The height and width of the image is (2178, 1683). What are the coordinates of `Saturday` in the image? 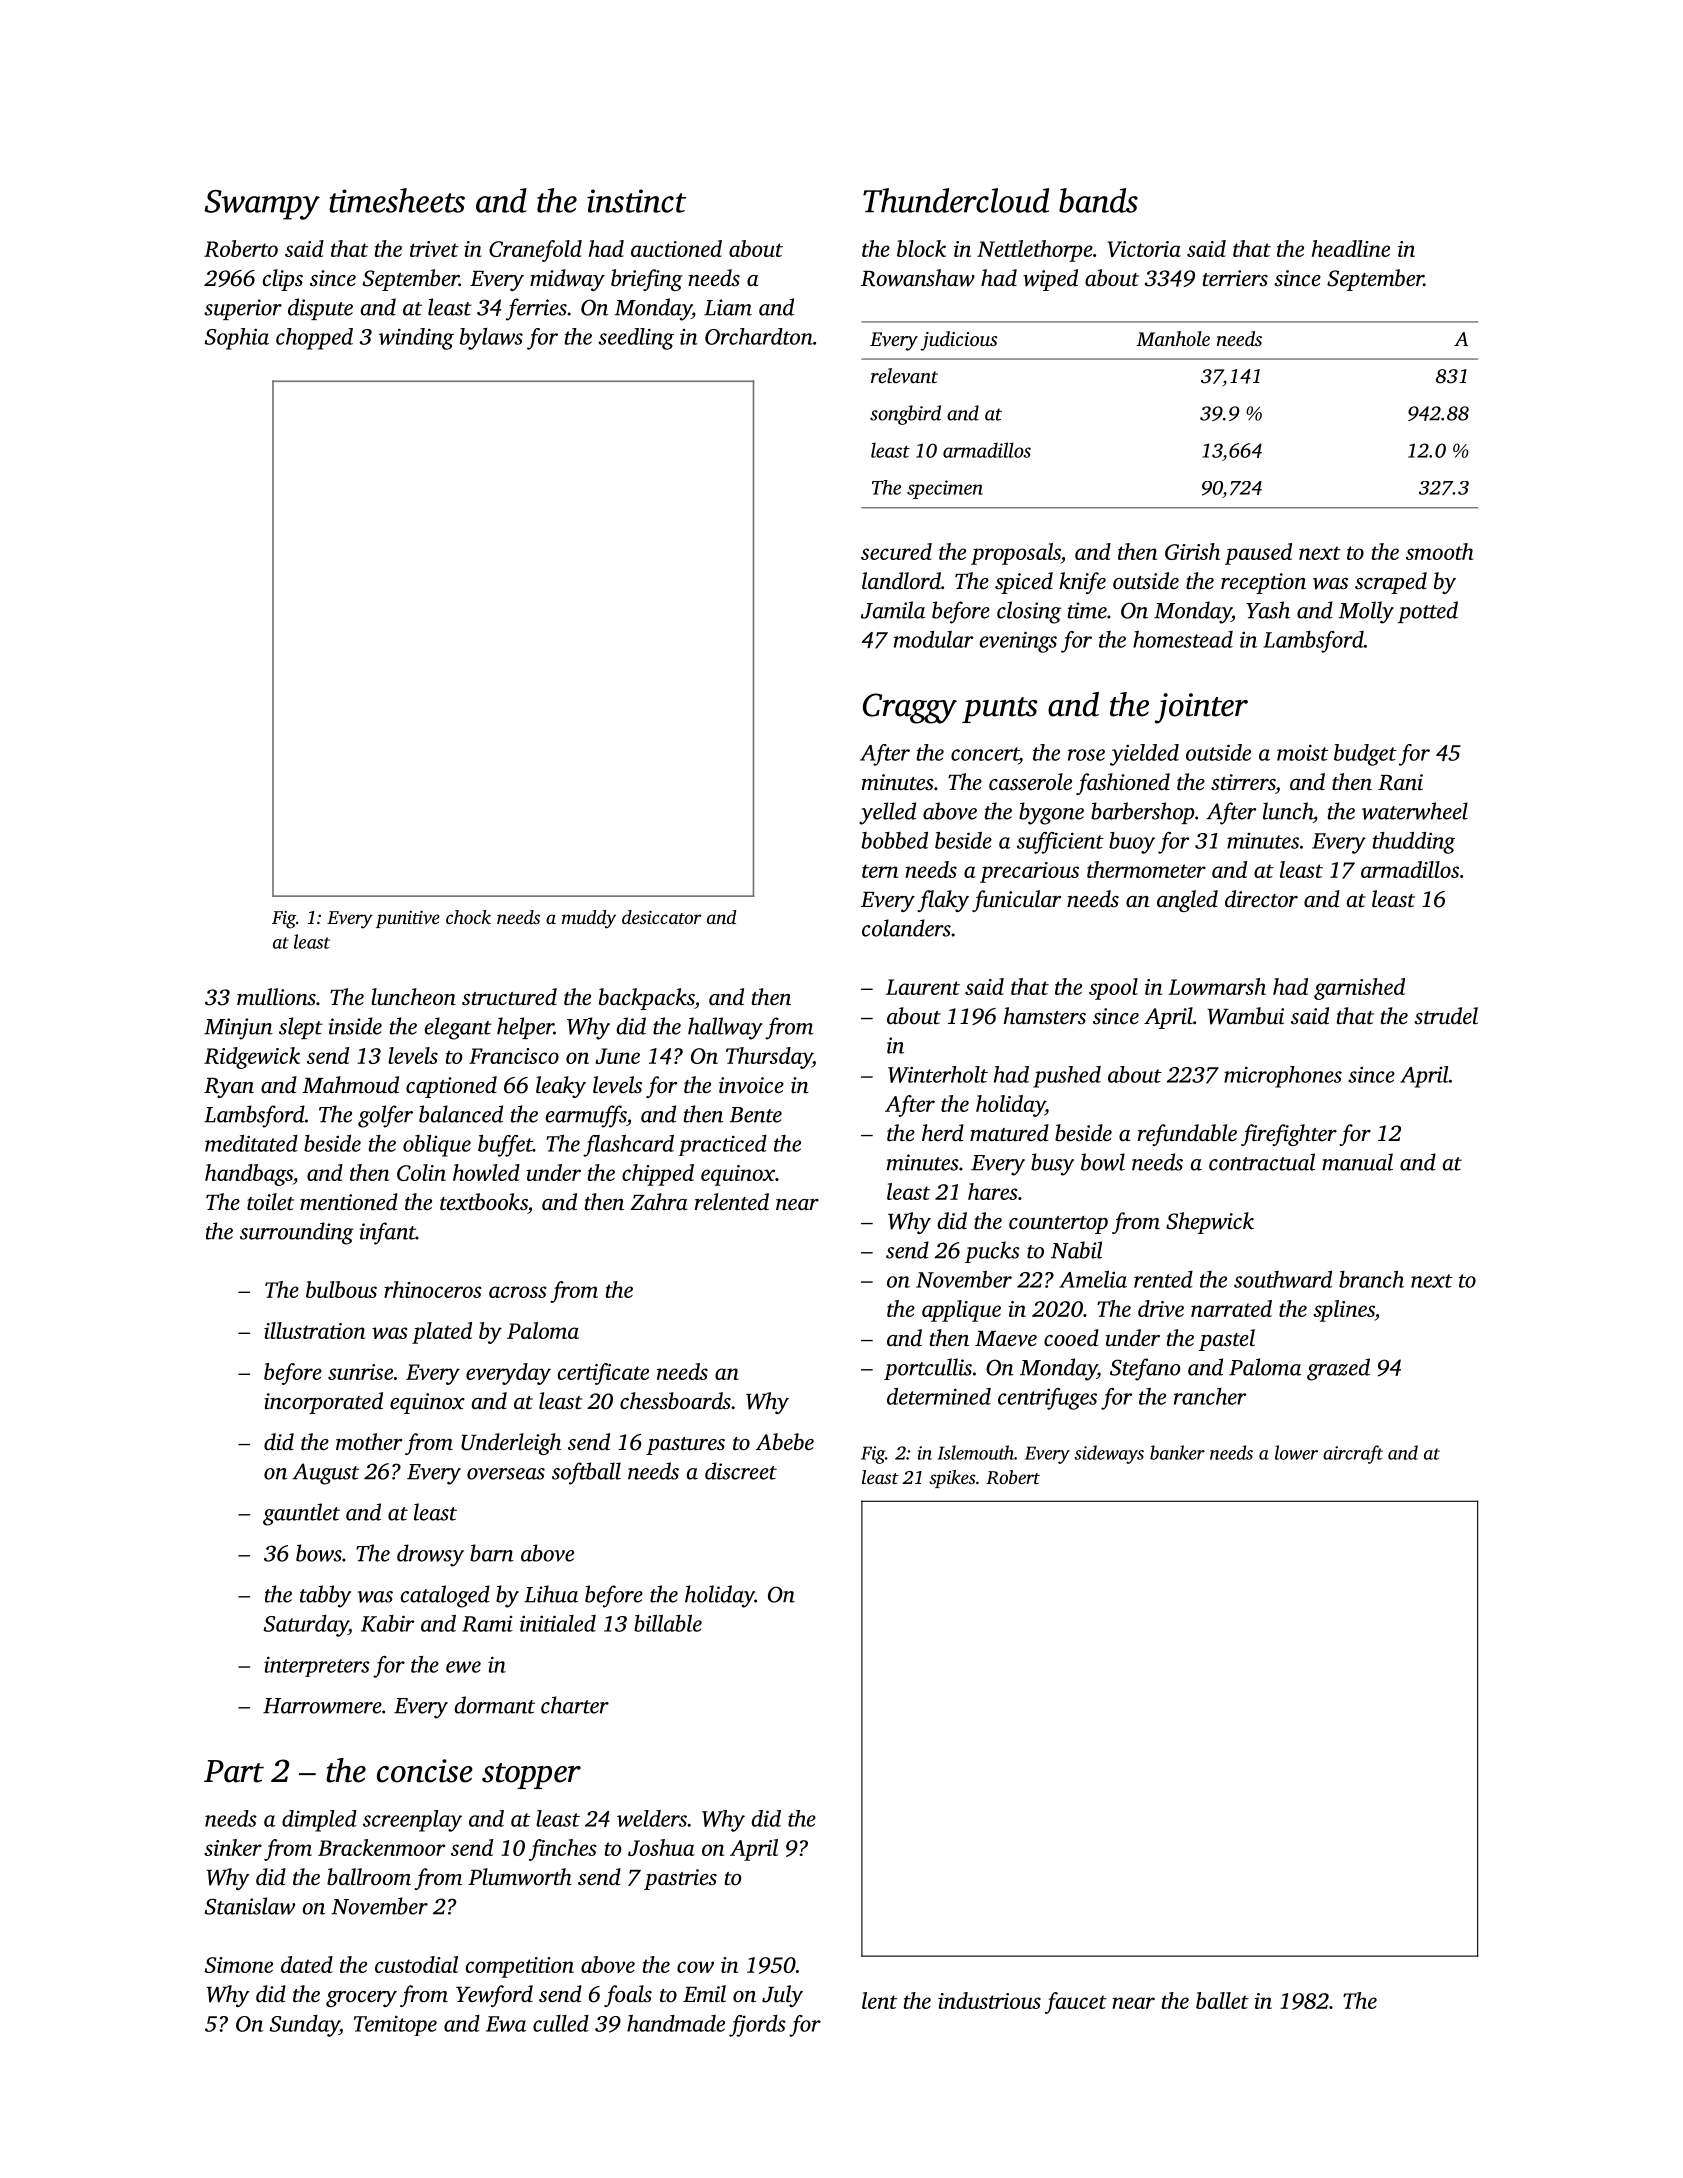 It's located at (306, 1626).
